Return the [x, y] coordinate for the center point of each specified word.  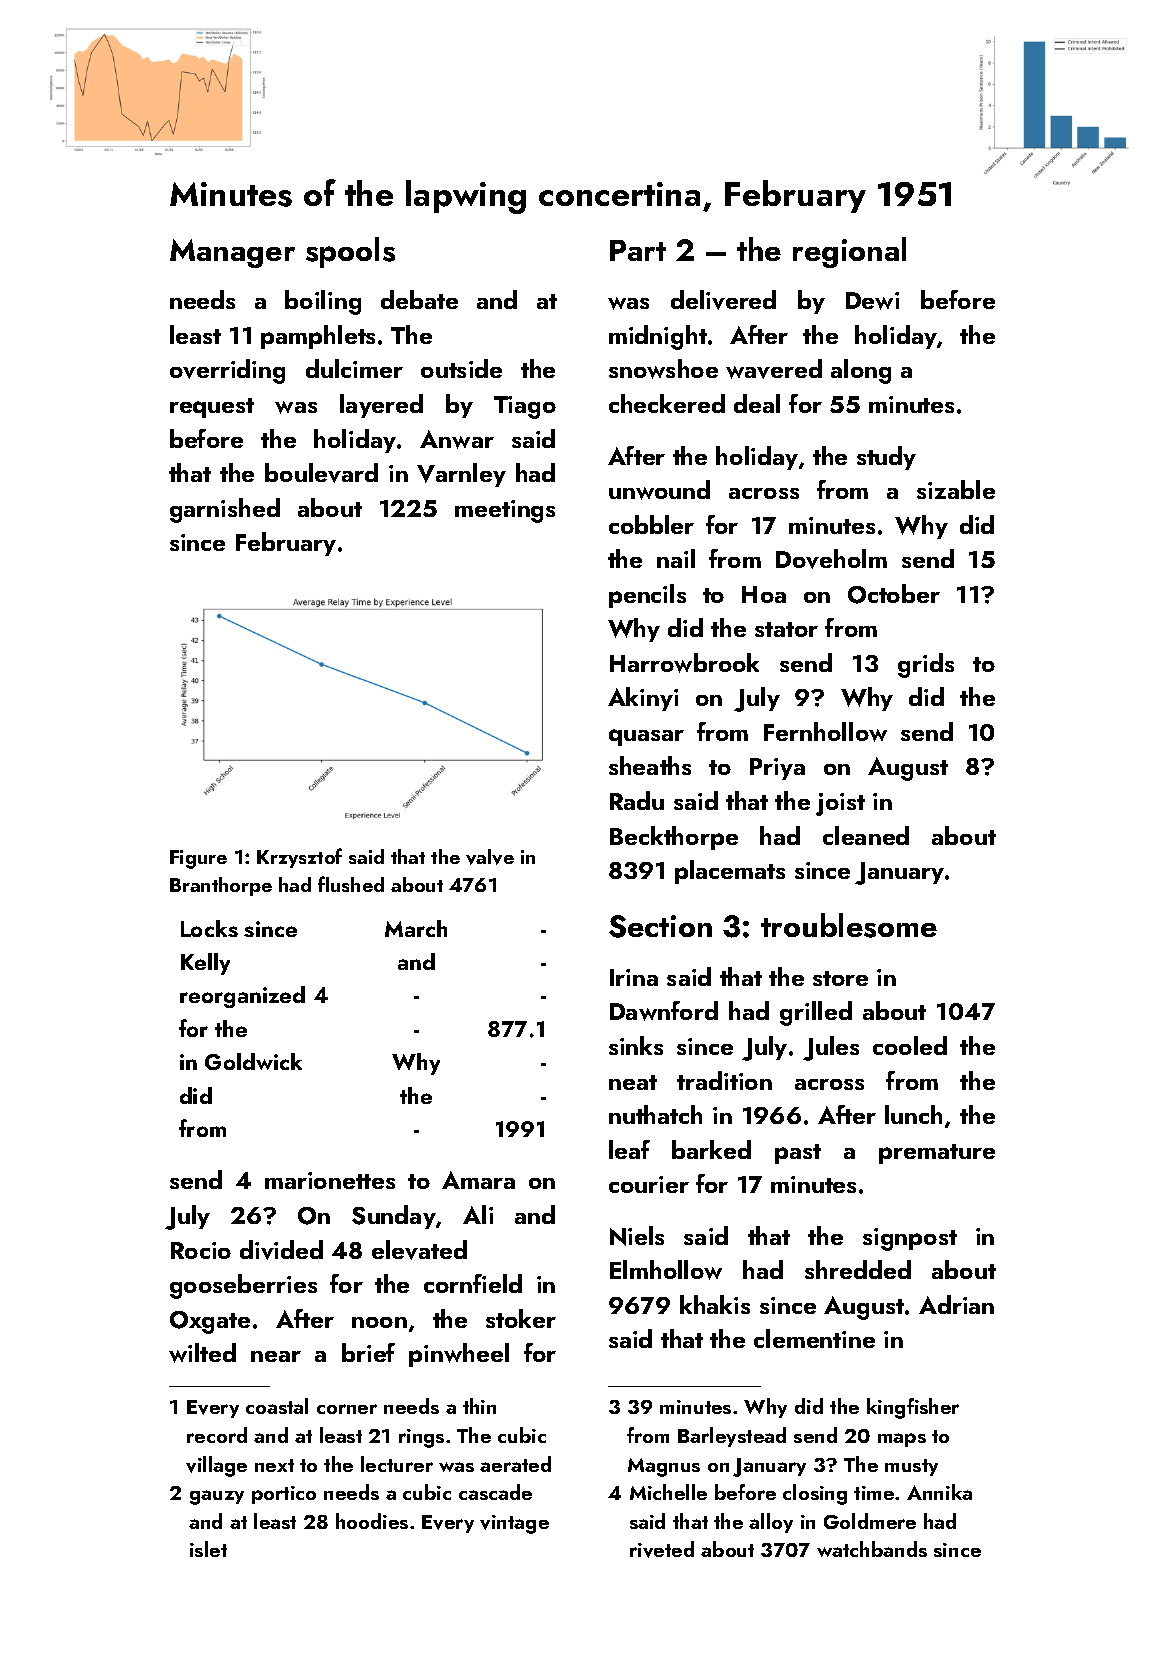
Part [638, 250]
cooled [910, 1045]
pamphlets [318, 337]
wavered [774, 369]
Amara [478, 1180]
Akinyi [643, 699]
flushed [351, 884]
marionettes [330, 1180]
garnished [225, 510]
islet [208, 1549]
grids [926, 665]
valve [490, 857]
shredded [858, 1269]
